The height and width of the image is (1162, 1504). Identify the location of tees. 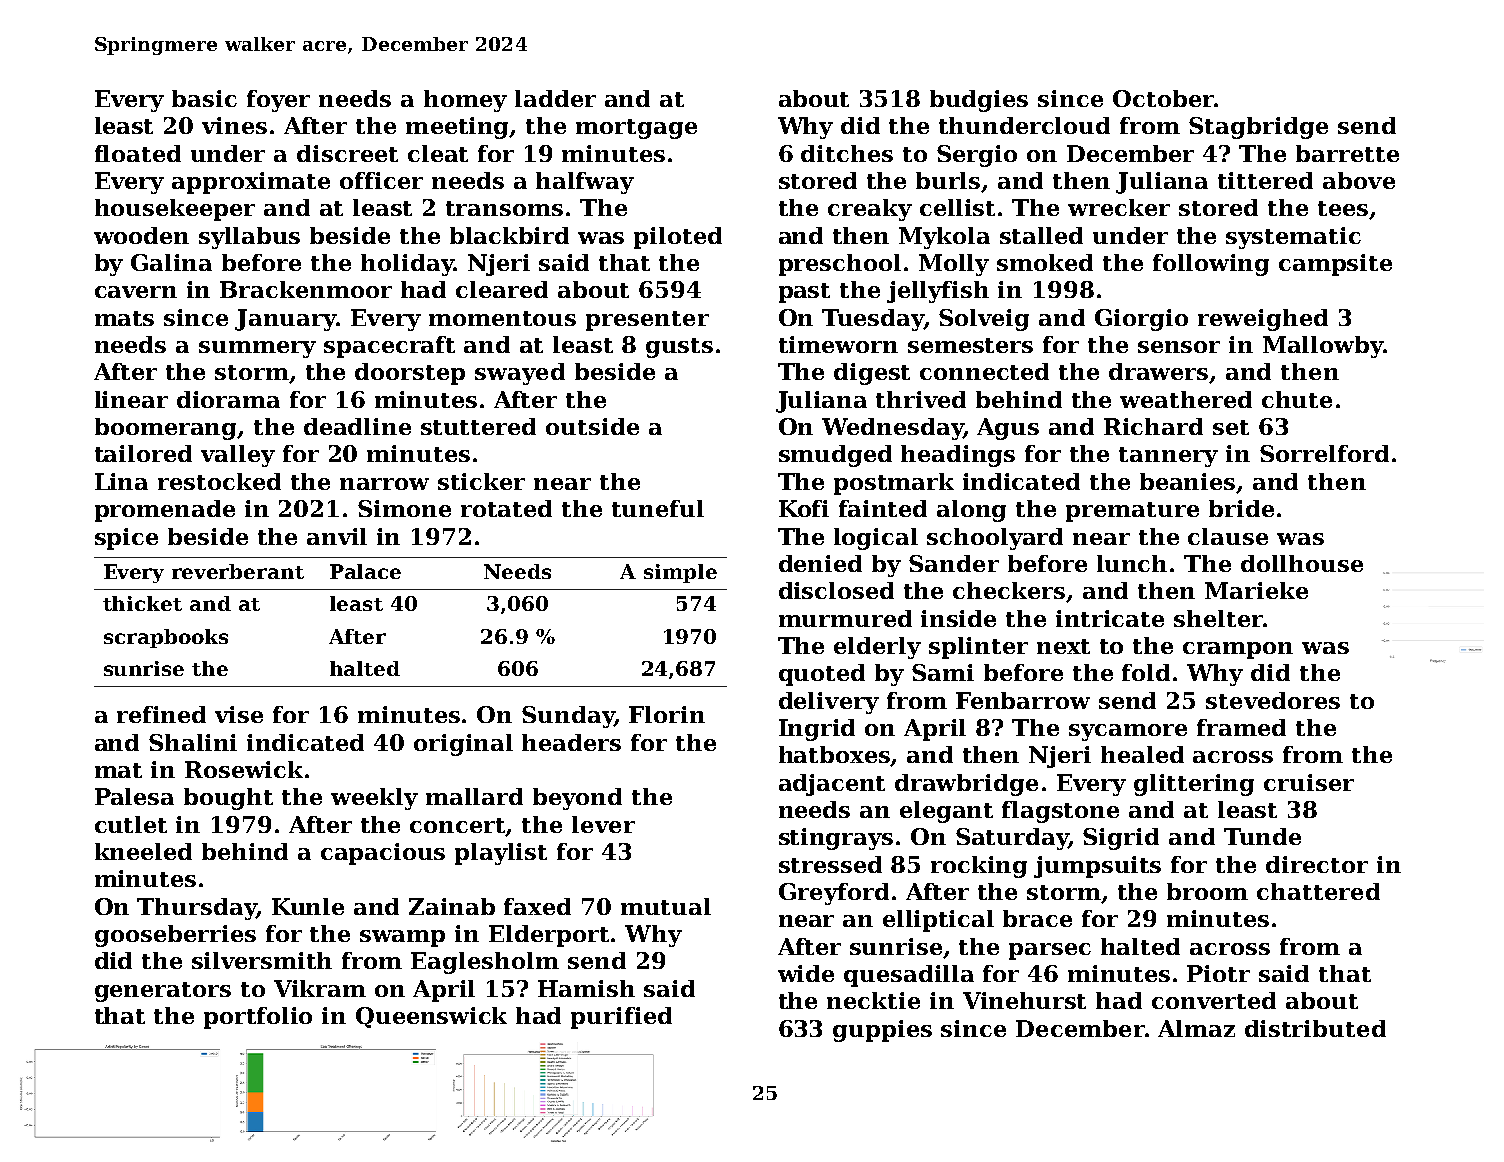
(1343, 208).
